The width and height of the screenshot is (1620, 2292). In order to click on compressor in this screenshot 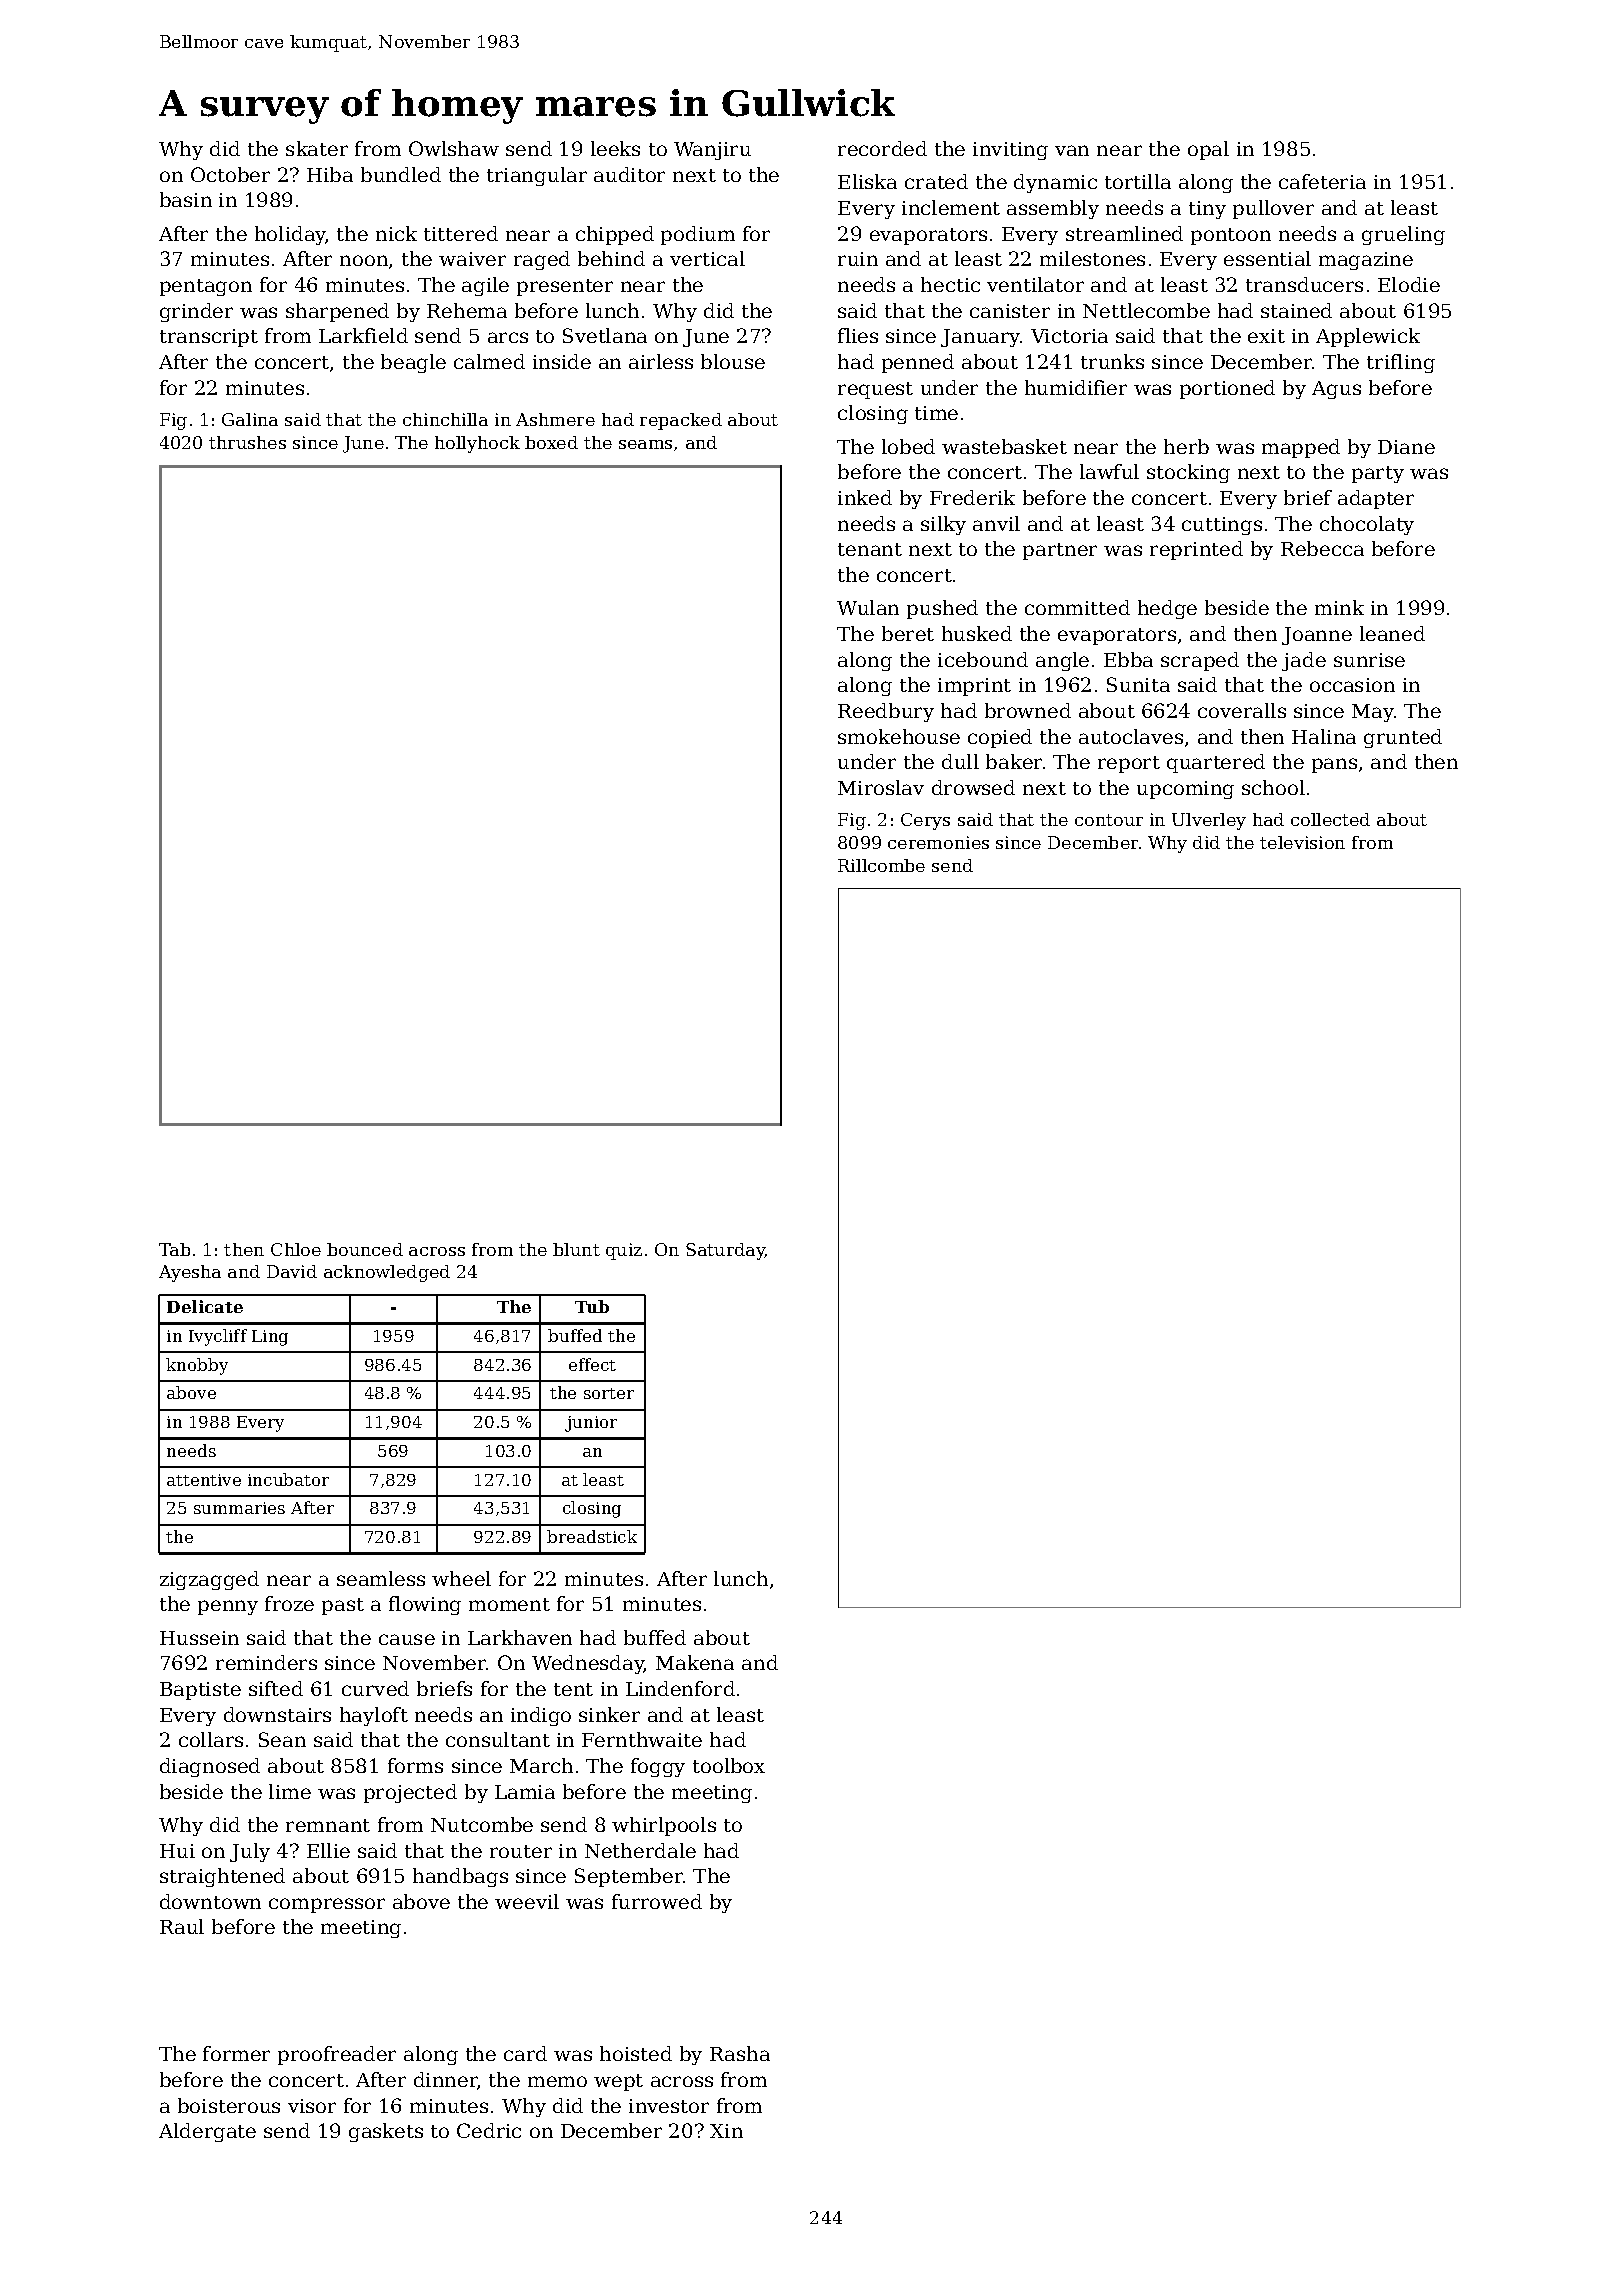, I will do `click(327, 1905)`.
